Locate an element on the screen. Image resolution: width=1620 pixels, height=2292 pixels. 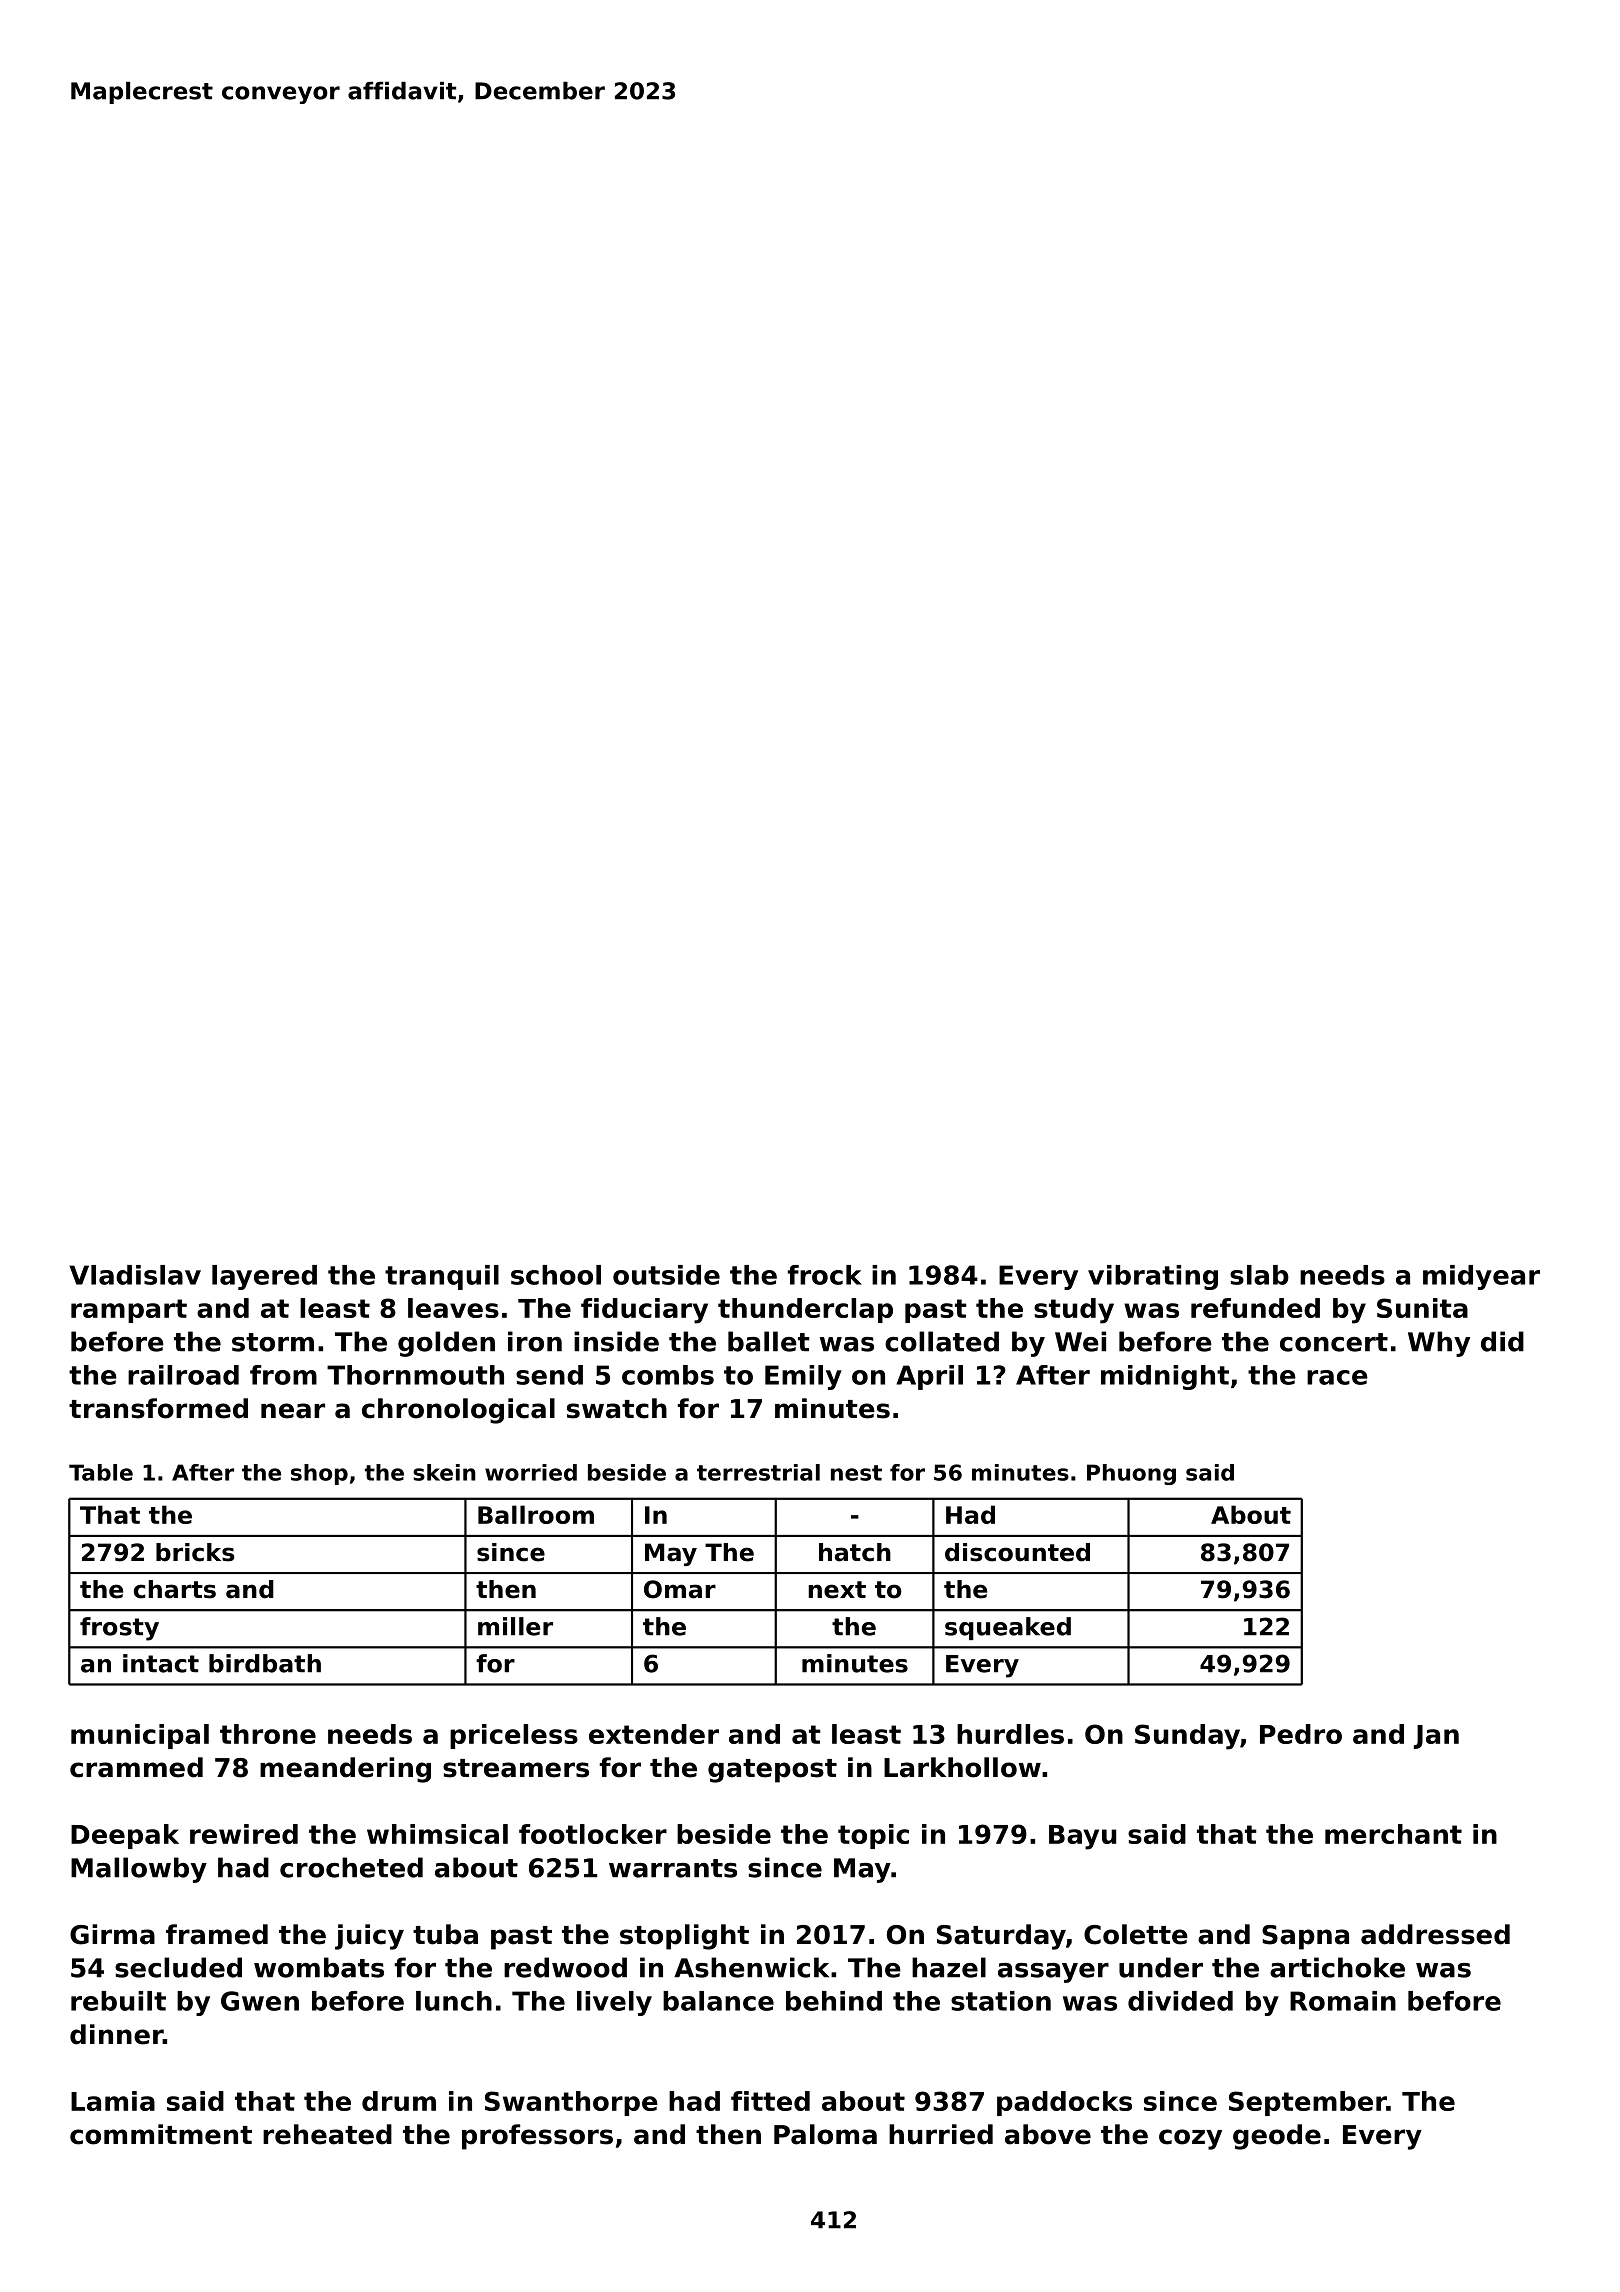
bricks is located at coordinates (195, 1552).
